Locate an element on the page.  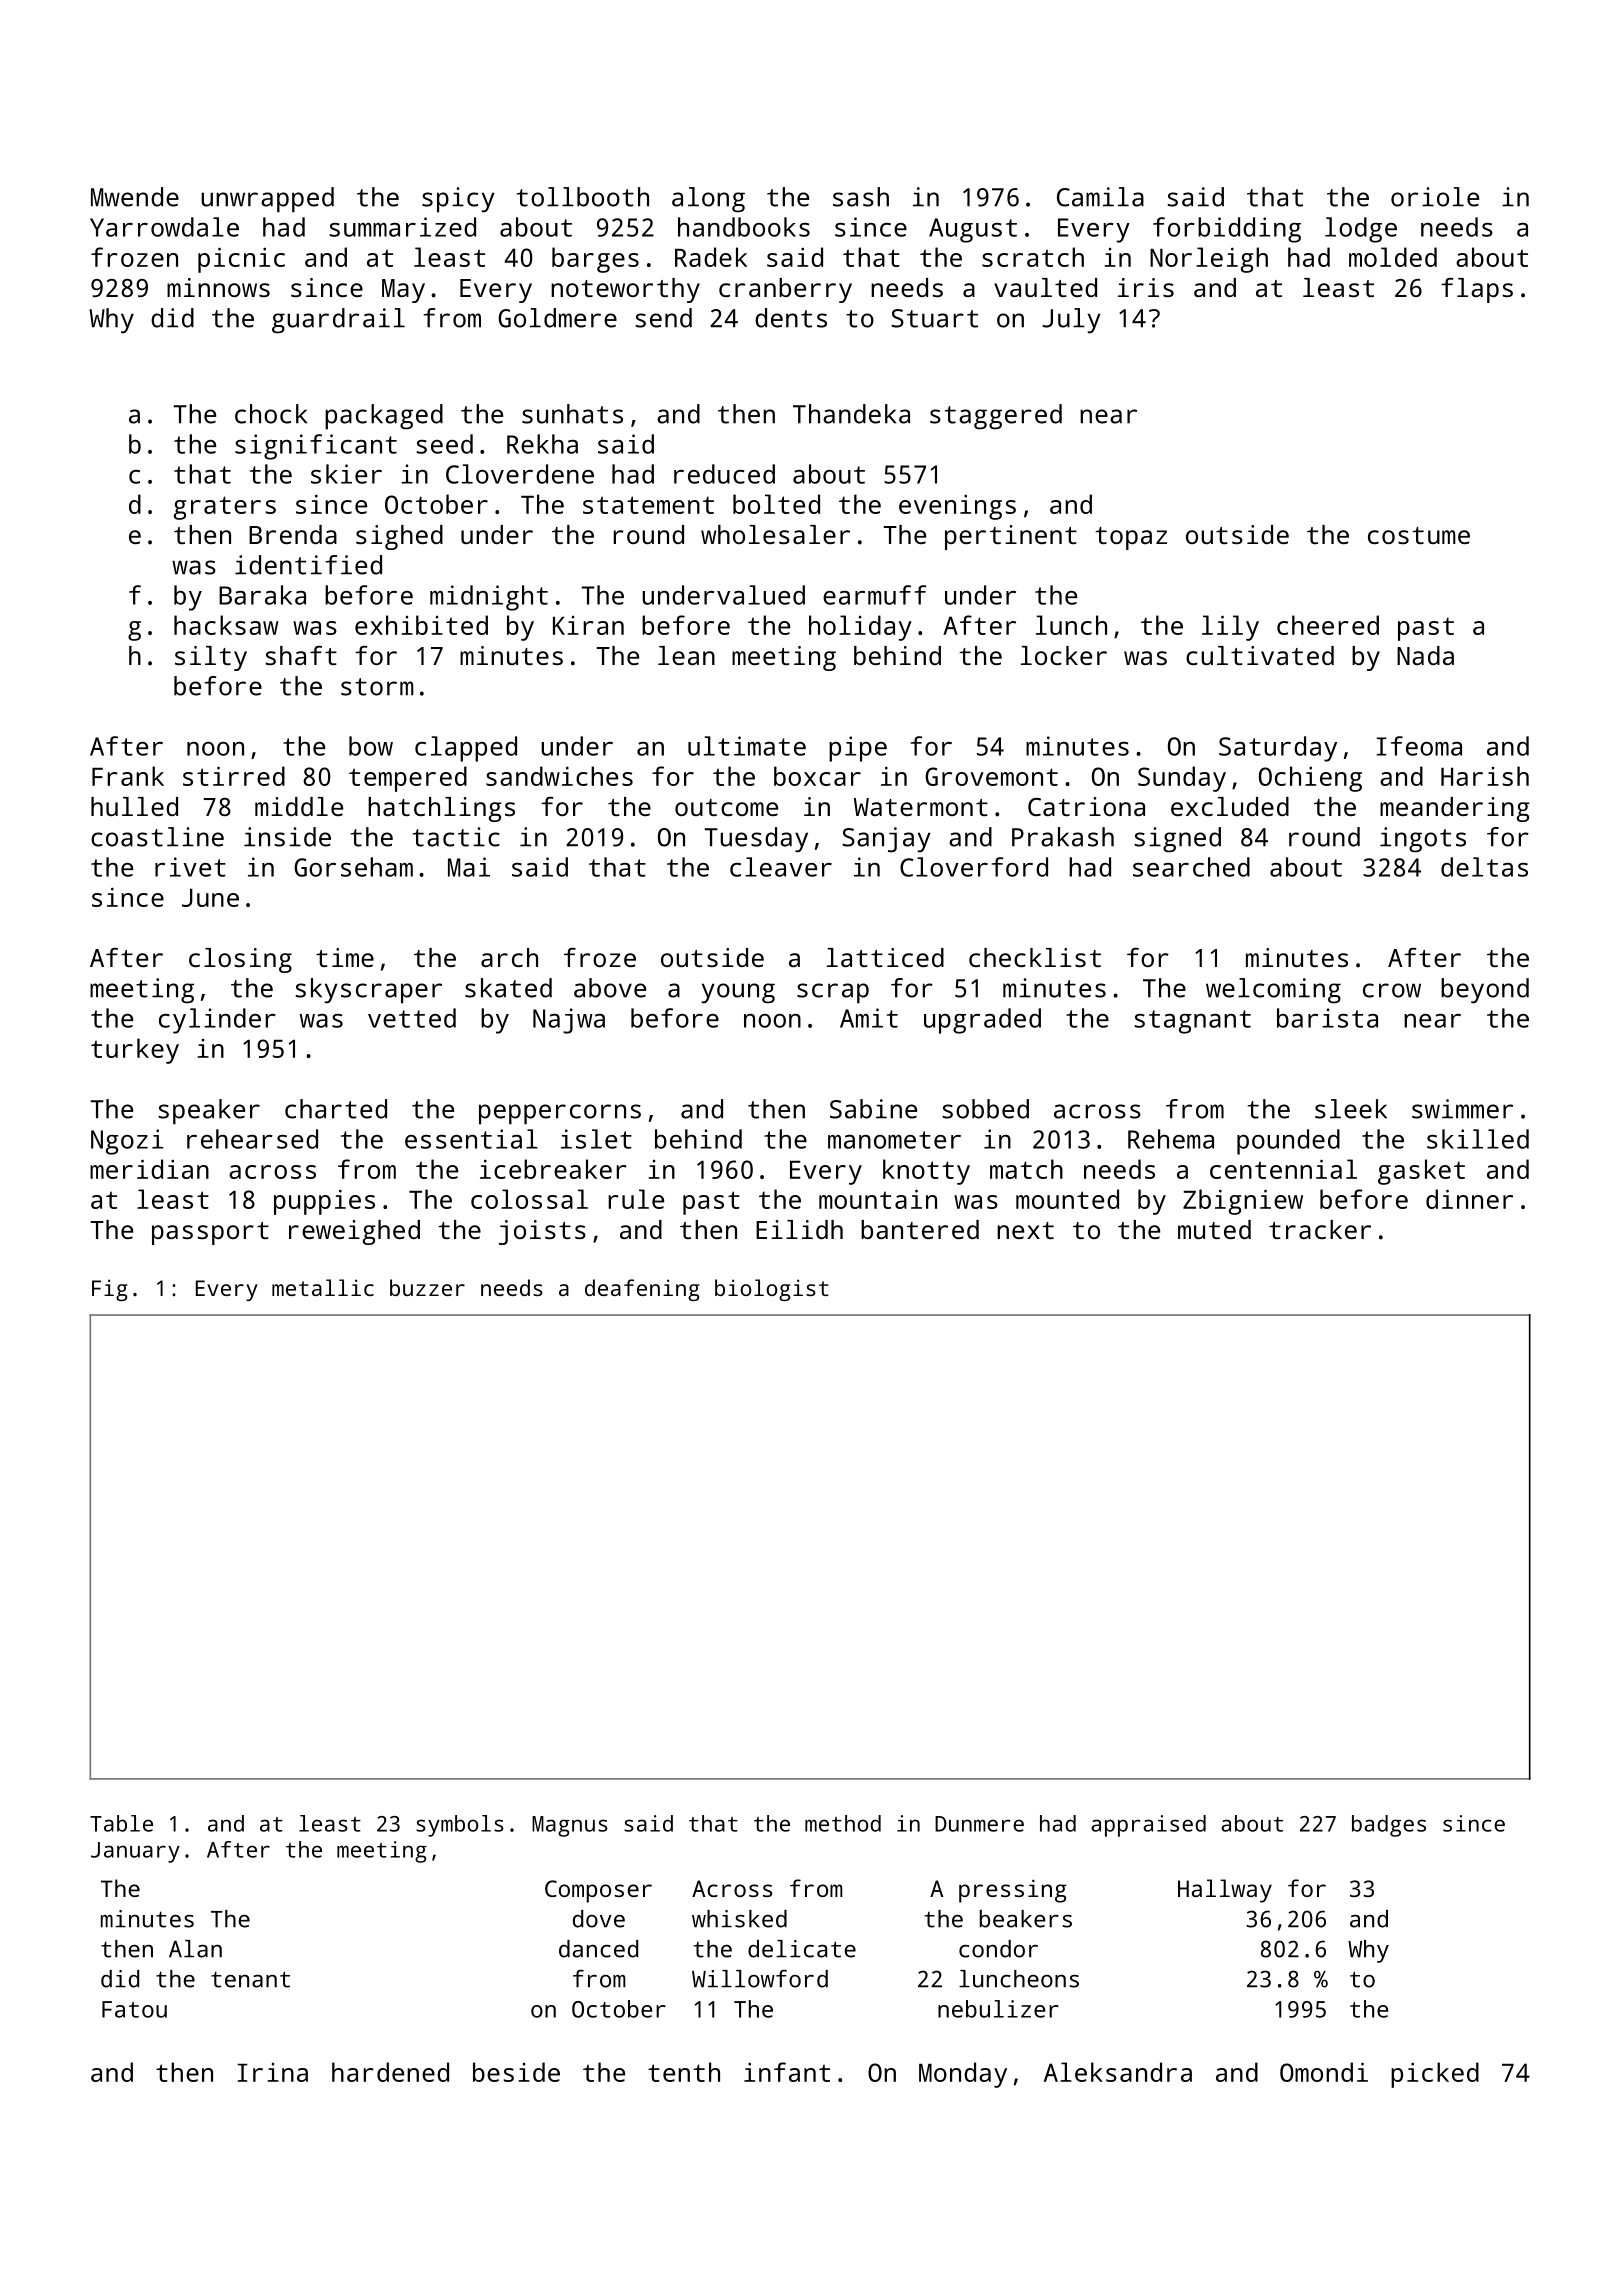
Omondi is located at coordinates (1324, 2072).
